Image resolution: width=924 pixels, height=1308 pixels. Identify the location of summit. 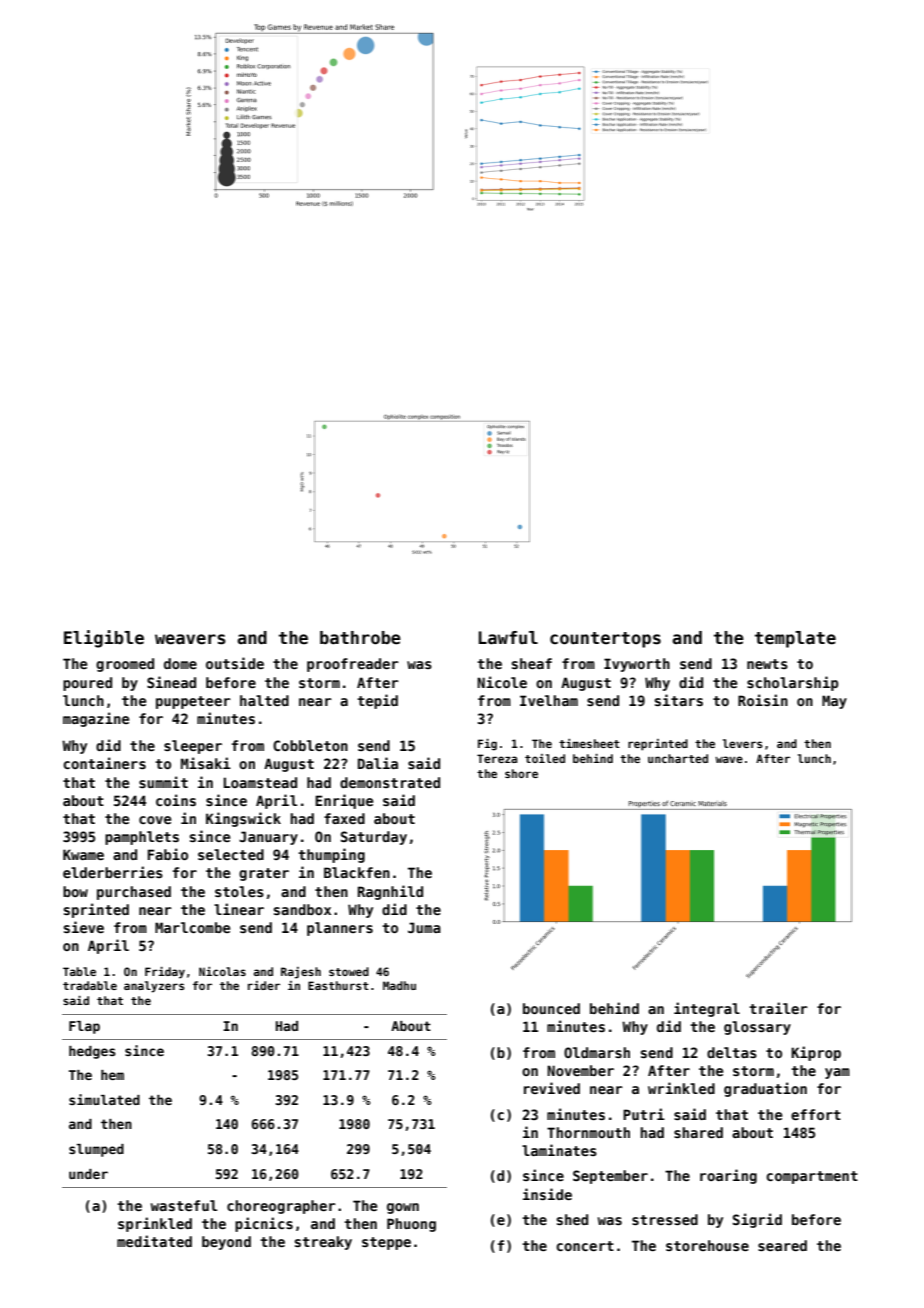
(163, 782).
